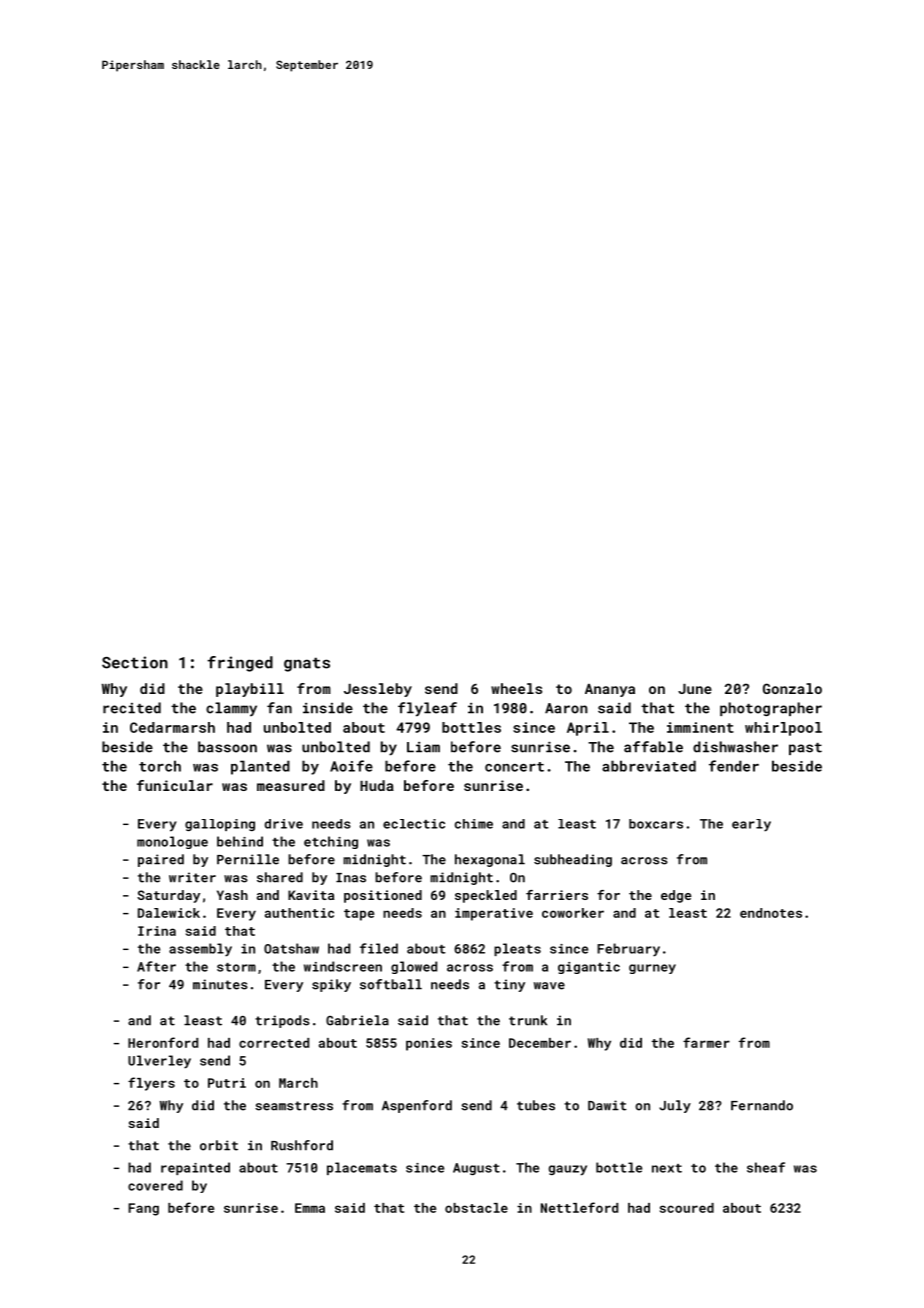 This screenshot has width=924, height=1308. What do you see at coordinates (579, 1207) in the screenshot?
I see `Nettleford` at bounding box center [579, 1207].
